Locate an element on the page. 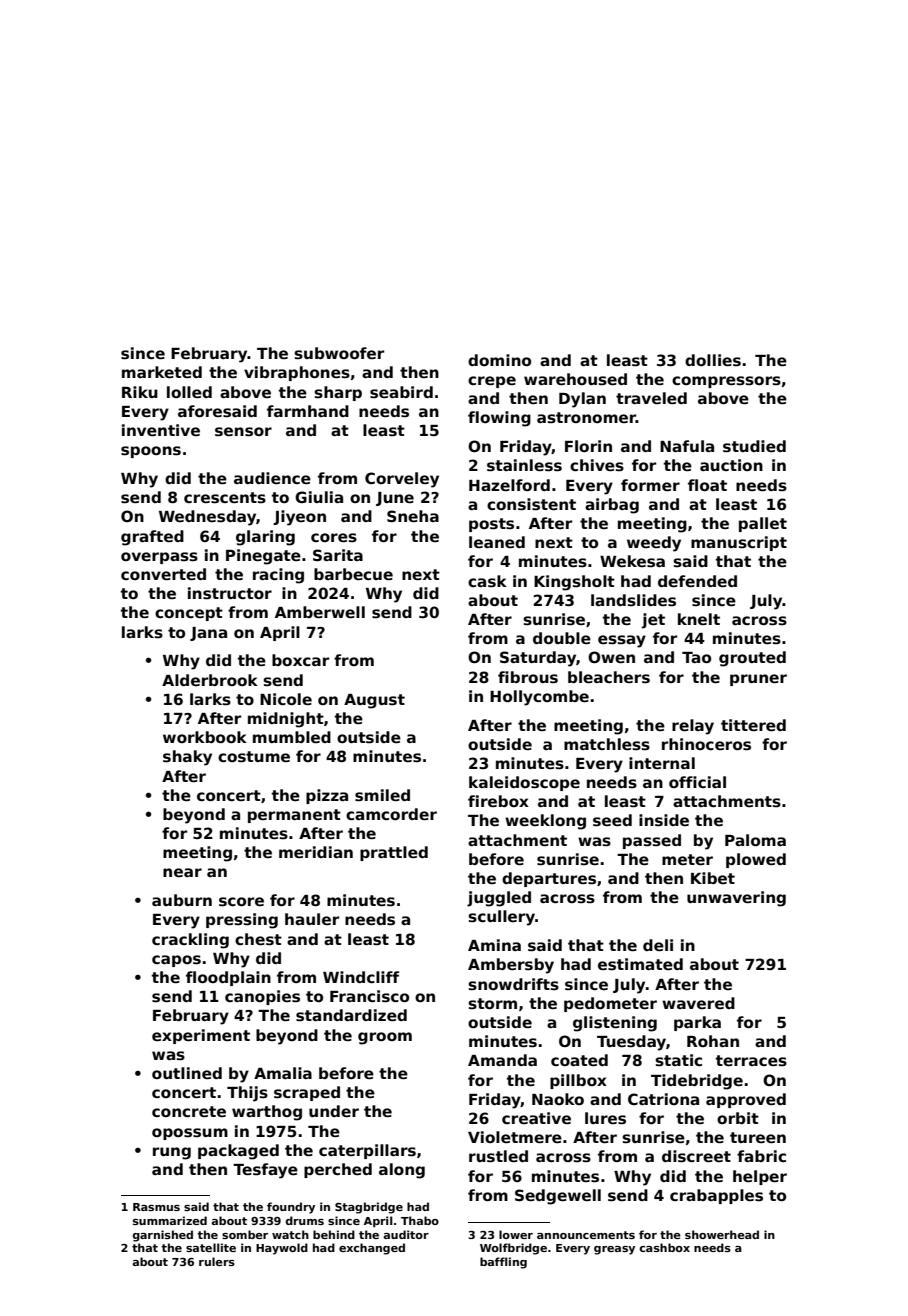  Ambersby is located at coordinates (511, 966).
